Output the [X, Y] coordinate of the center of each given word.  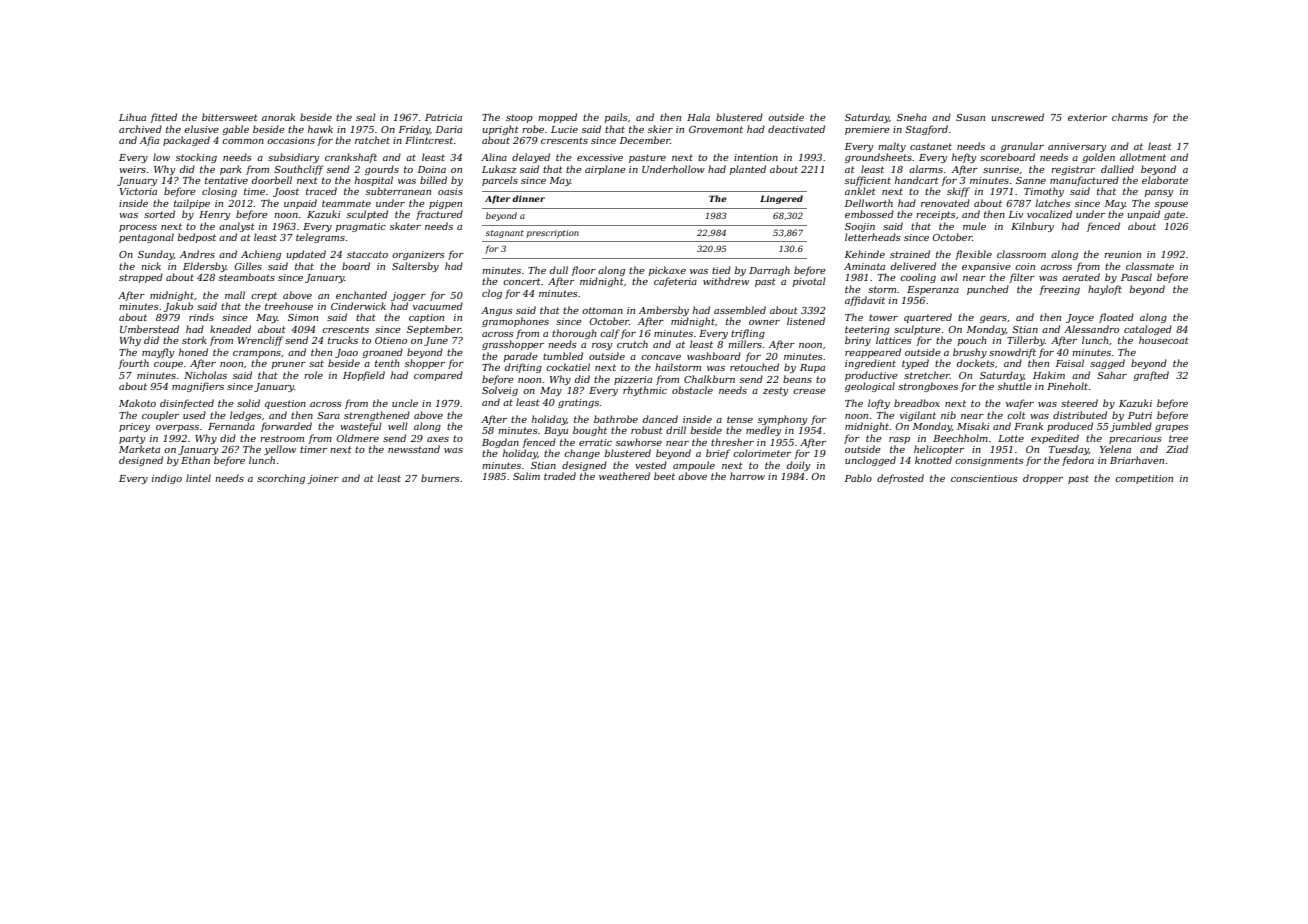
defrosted [900, 479]
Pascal [1136, 277]
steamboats [247, 277]
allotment [1143, 157]
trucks [343, 340]
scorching [281, 479]
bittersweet [230, 117]
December [645, 140]
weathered [624, 476]
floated [1116, 318]
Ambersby [664, 311]
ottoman [602, 310]
